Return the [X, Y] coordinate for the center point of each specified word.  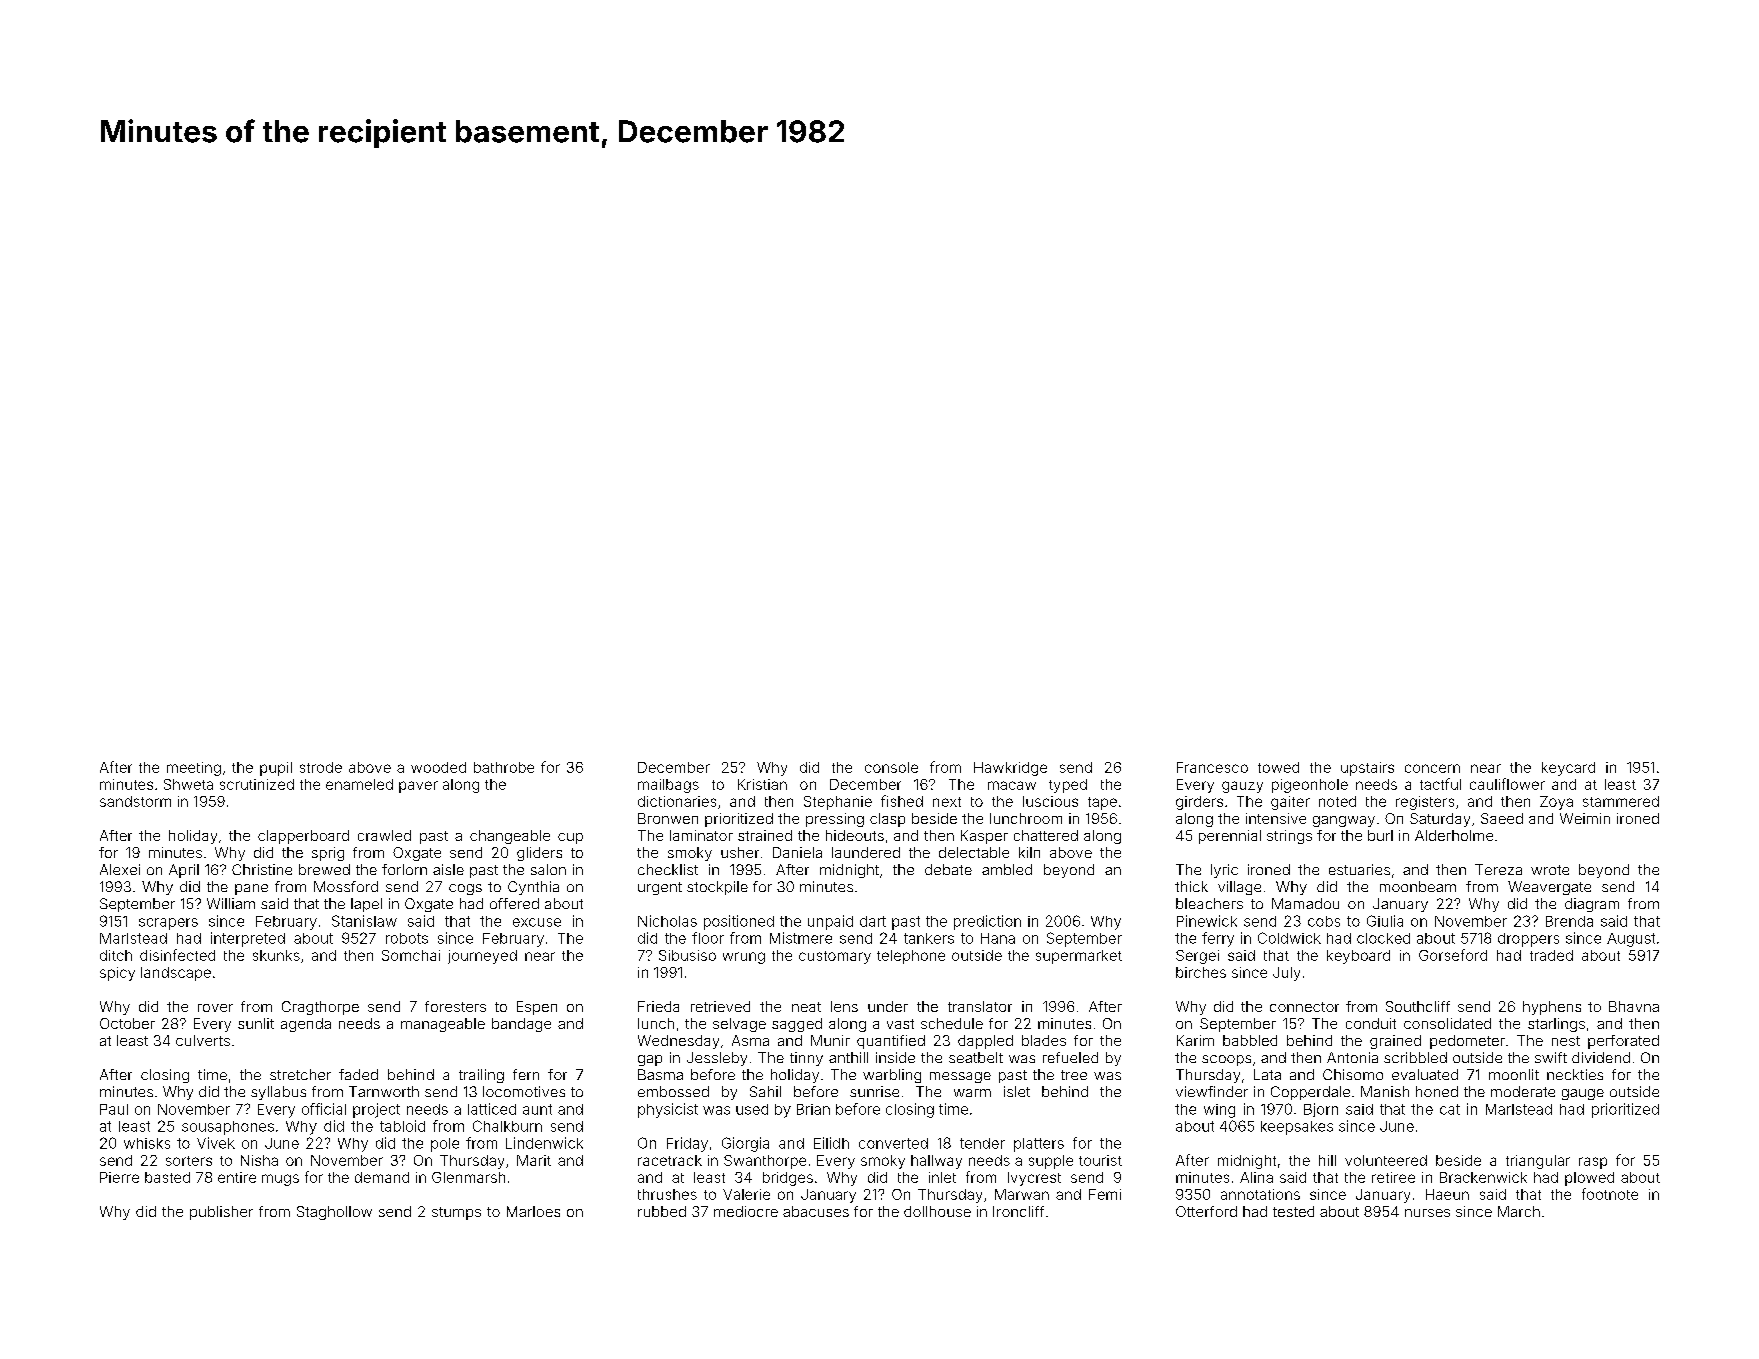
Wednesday [678, 1042]
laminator [701, 835]
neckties [1575, 1074]
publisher [221, 1213]
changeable [510, 837]
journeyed [482, 957]
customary [835, 957]
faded [358, 1074]
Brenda [1569, 921]
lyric [1224, 871]
